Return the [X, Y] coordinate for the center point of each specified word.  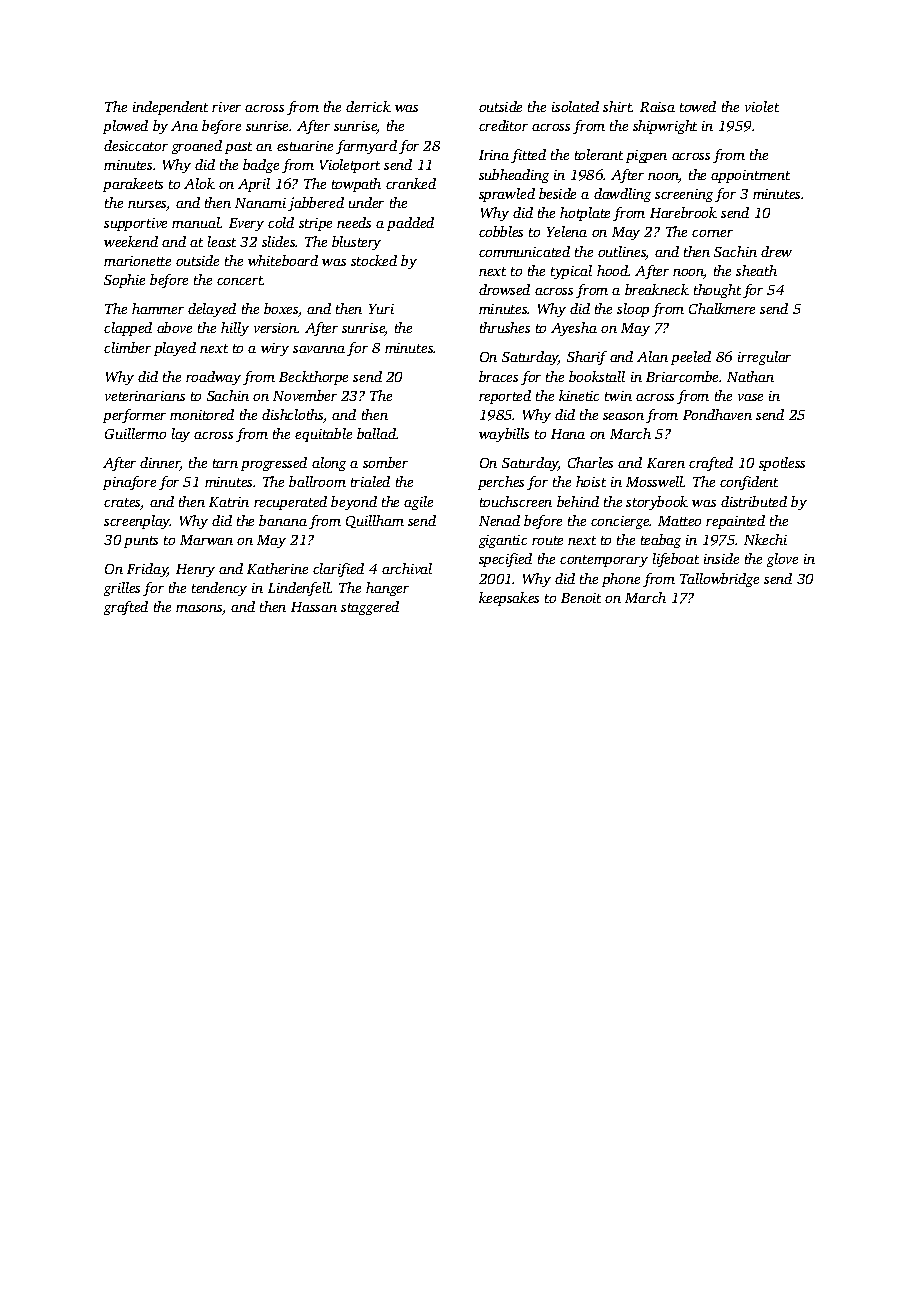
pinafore [129, 483]
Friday [147, 570]
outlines [622, 253]
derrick [368, 106]
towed [698, 106]
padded [410, 224]
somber [385, 462]
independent [170, 108]
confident [749, 483]
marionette [137, 261]
